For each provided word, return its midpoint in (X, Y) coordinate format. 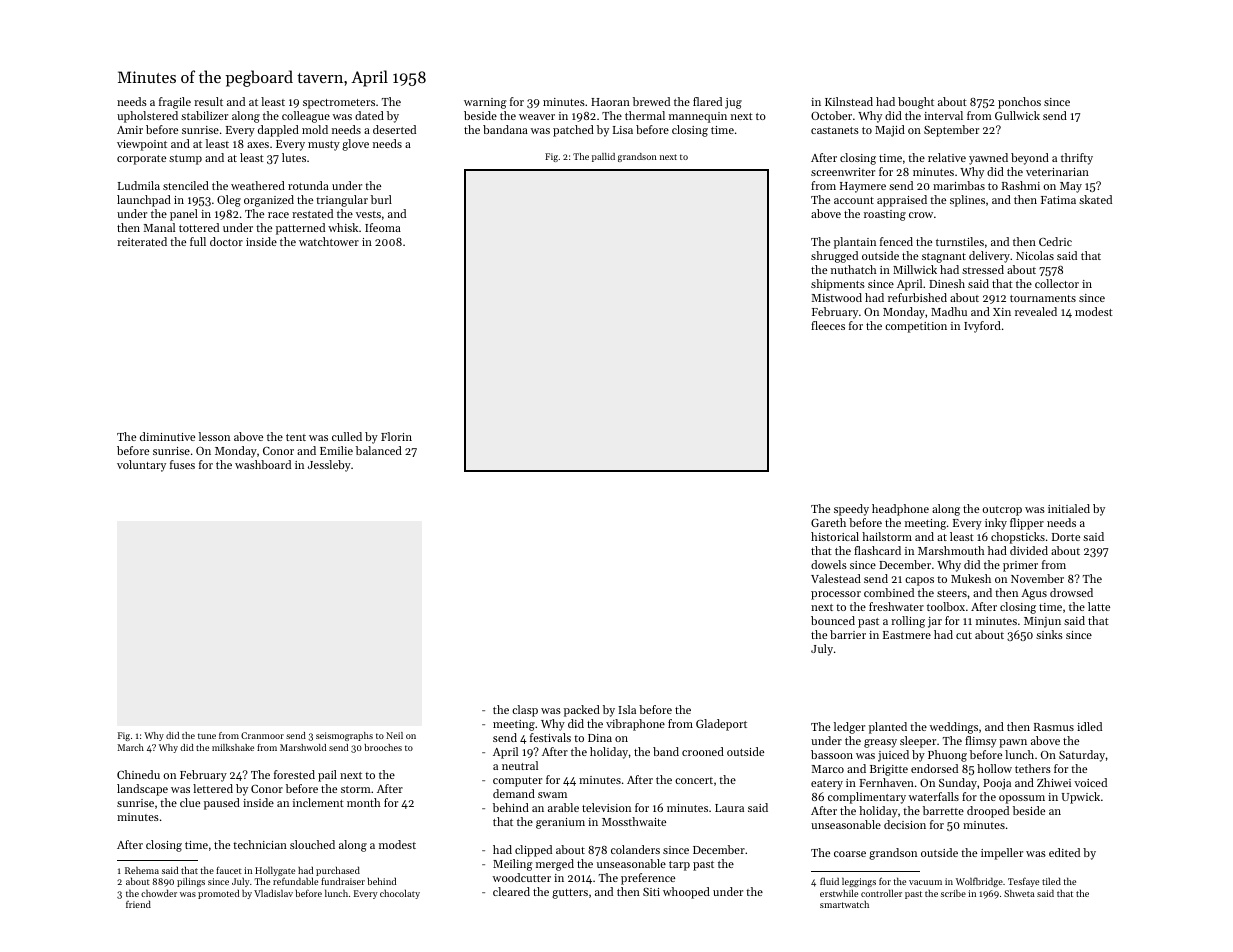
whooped (686, 893)
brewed (651, 101)
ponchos (1019, 103)
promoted (218, 894)
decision (905, 824)
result (208, 101)
